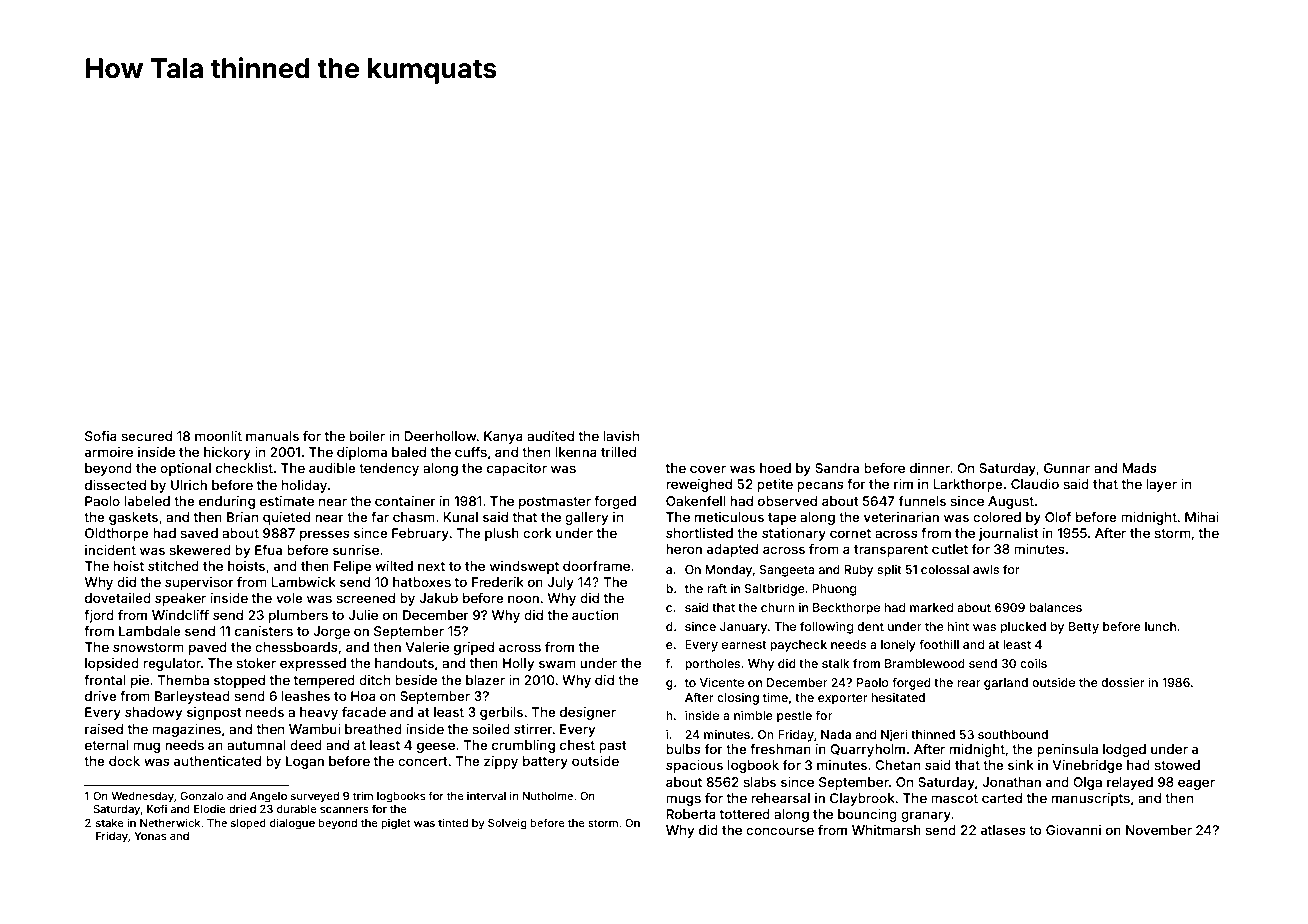 This document has height=924, width=1308. What do you see at coordinates (150, 836) in the document?
I see `Yonas` at bounding box center [150, 836].
